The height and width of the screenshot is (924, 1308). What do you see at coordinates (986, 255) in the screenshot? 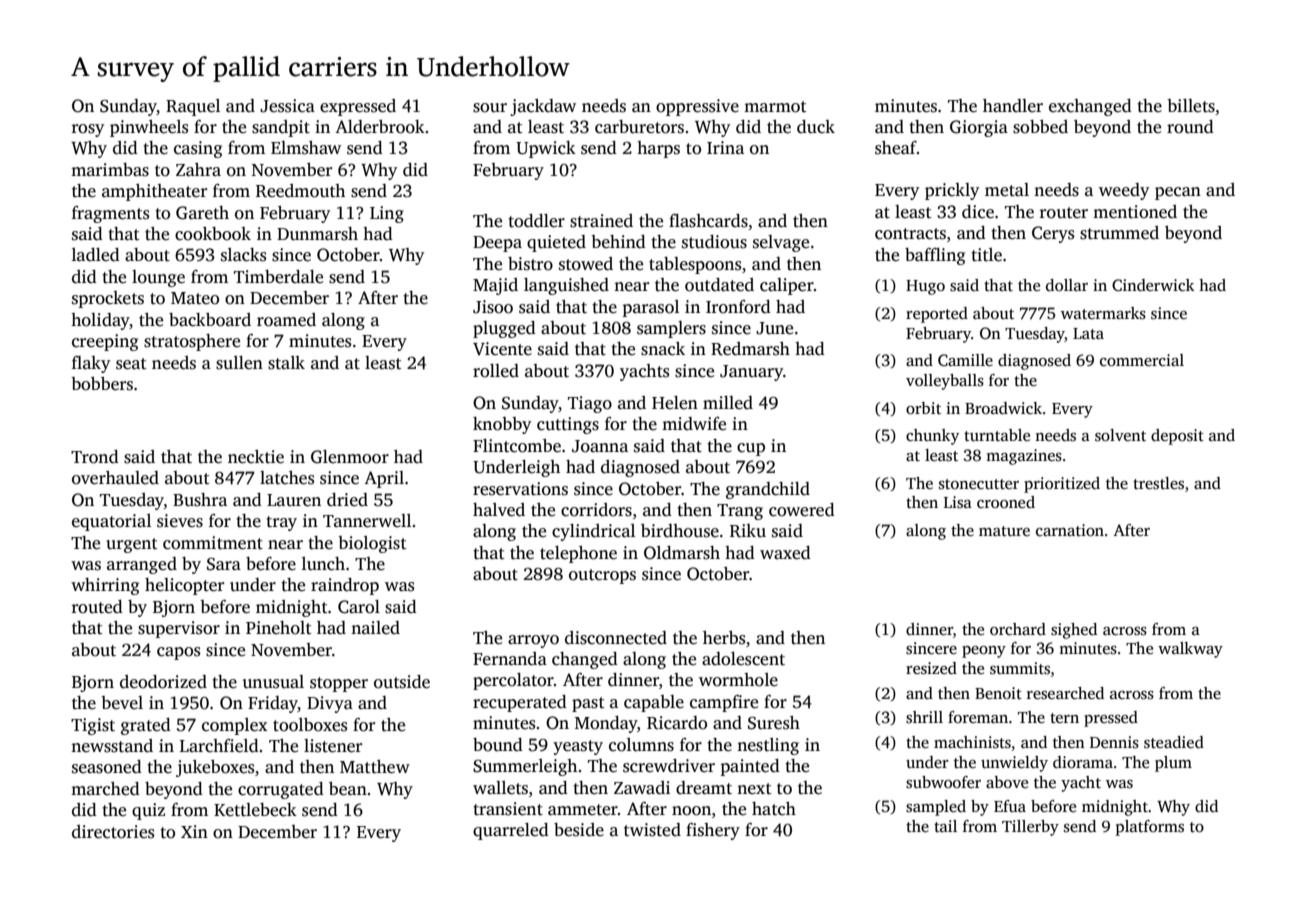
I see `title` at bounding box center [986, 255].
